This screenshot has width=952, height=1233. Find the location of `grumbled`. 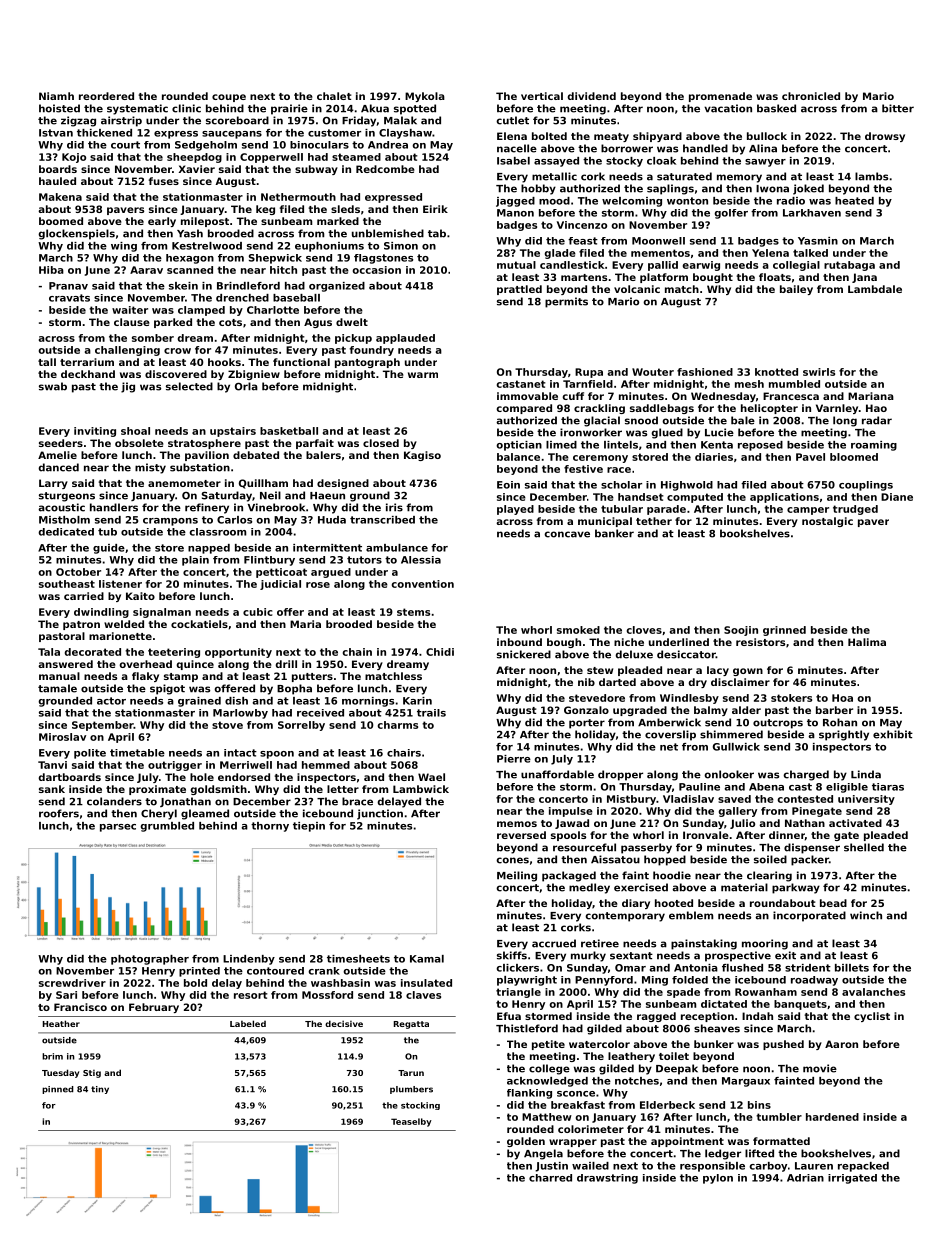

grumbled is located at coordinates (167, 827).
